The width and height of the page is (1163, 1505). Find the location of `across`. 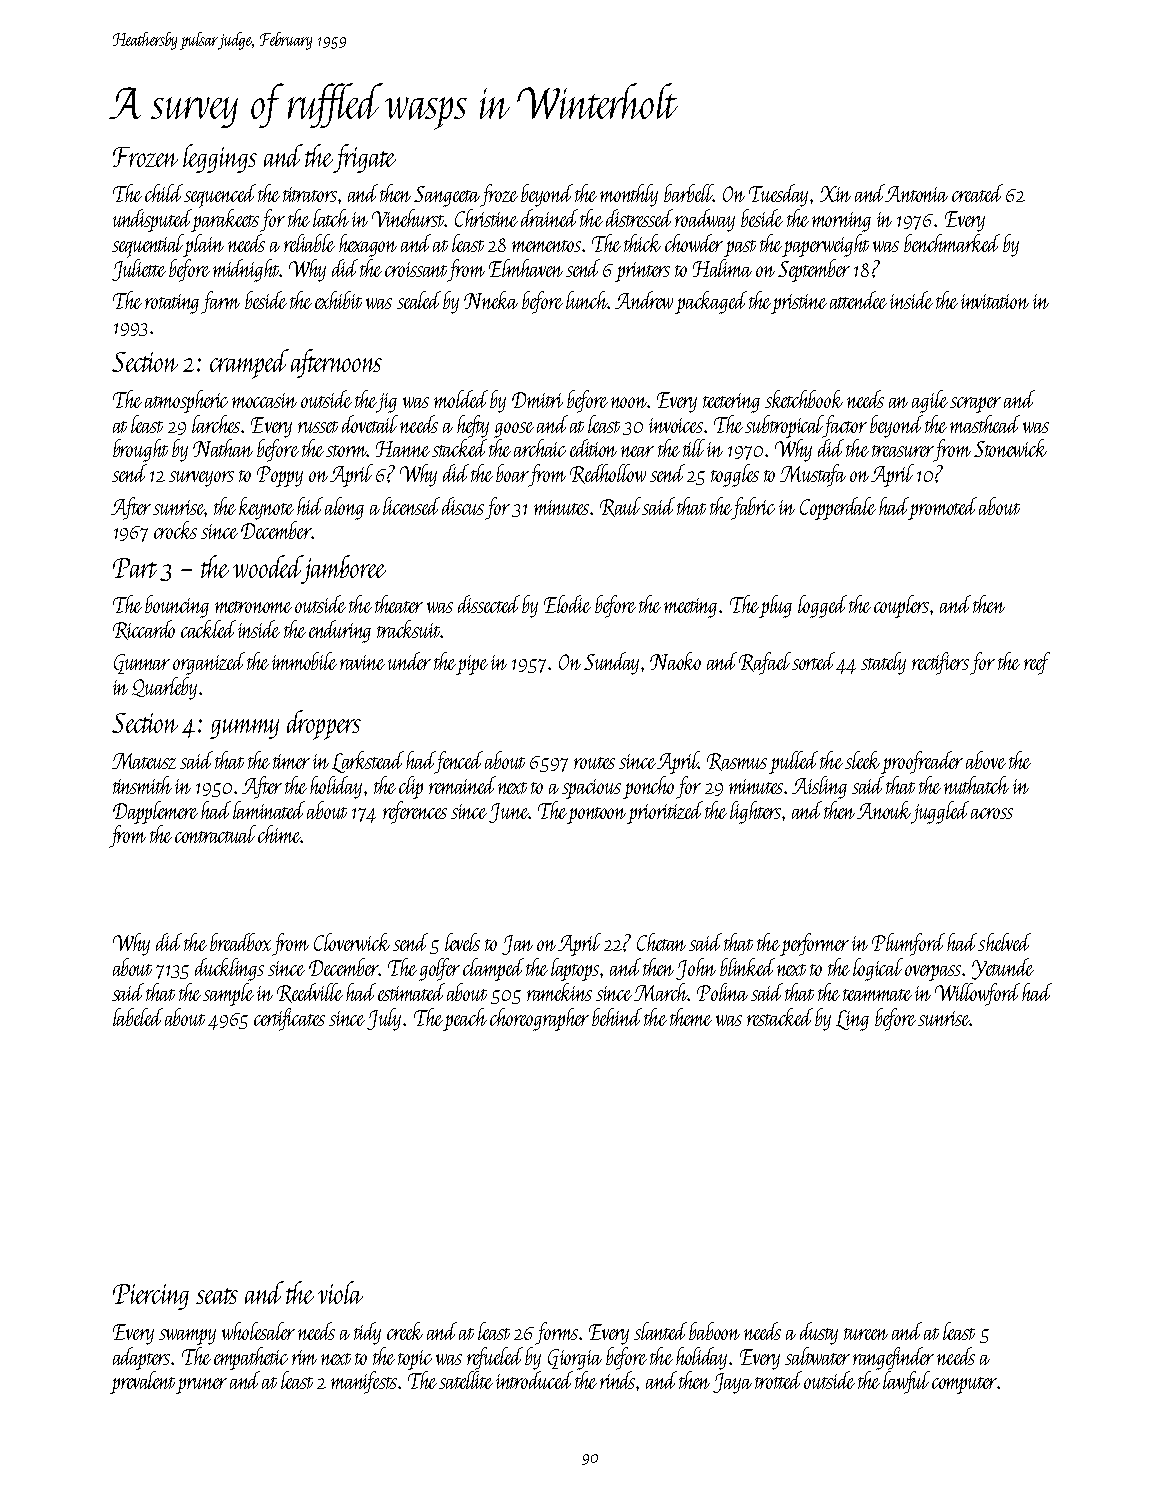

across is located at coordinates (992, 813).
